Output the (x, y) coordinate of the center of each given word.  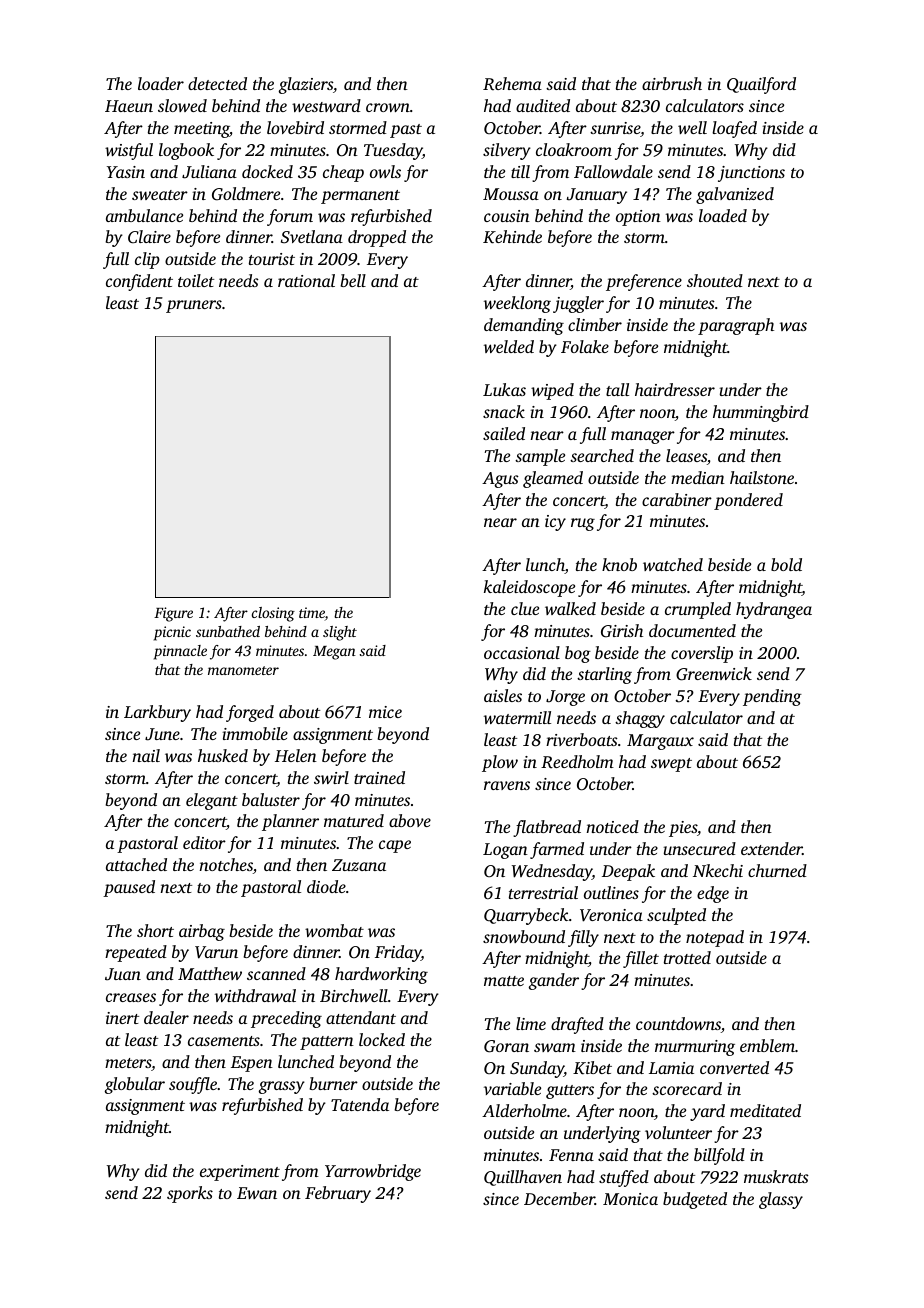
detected (217, 83)
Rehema (512, 83)
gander (554, 981)
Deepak (628, 872)
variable (512, 1088)
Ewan (257, 1193)
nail (146, 755)
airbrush (672, 83)
